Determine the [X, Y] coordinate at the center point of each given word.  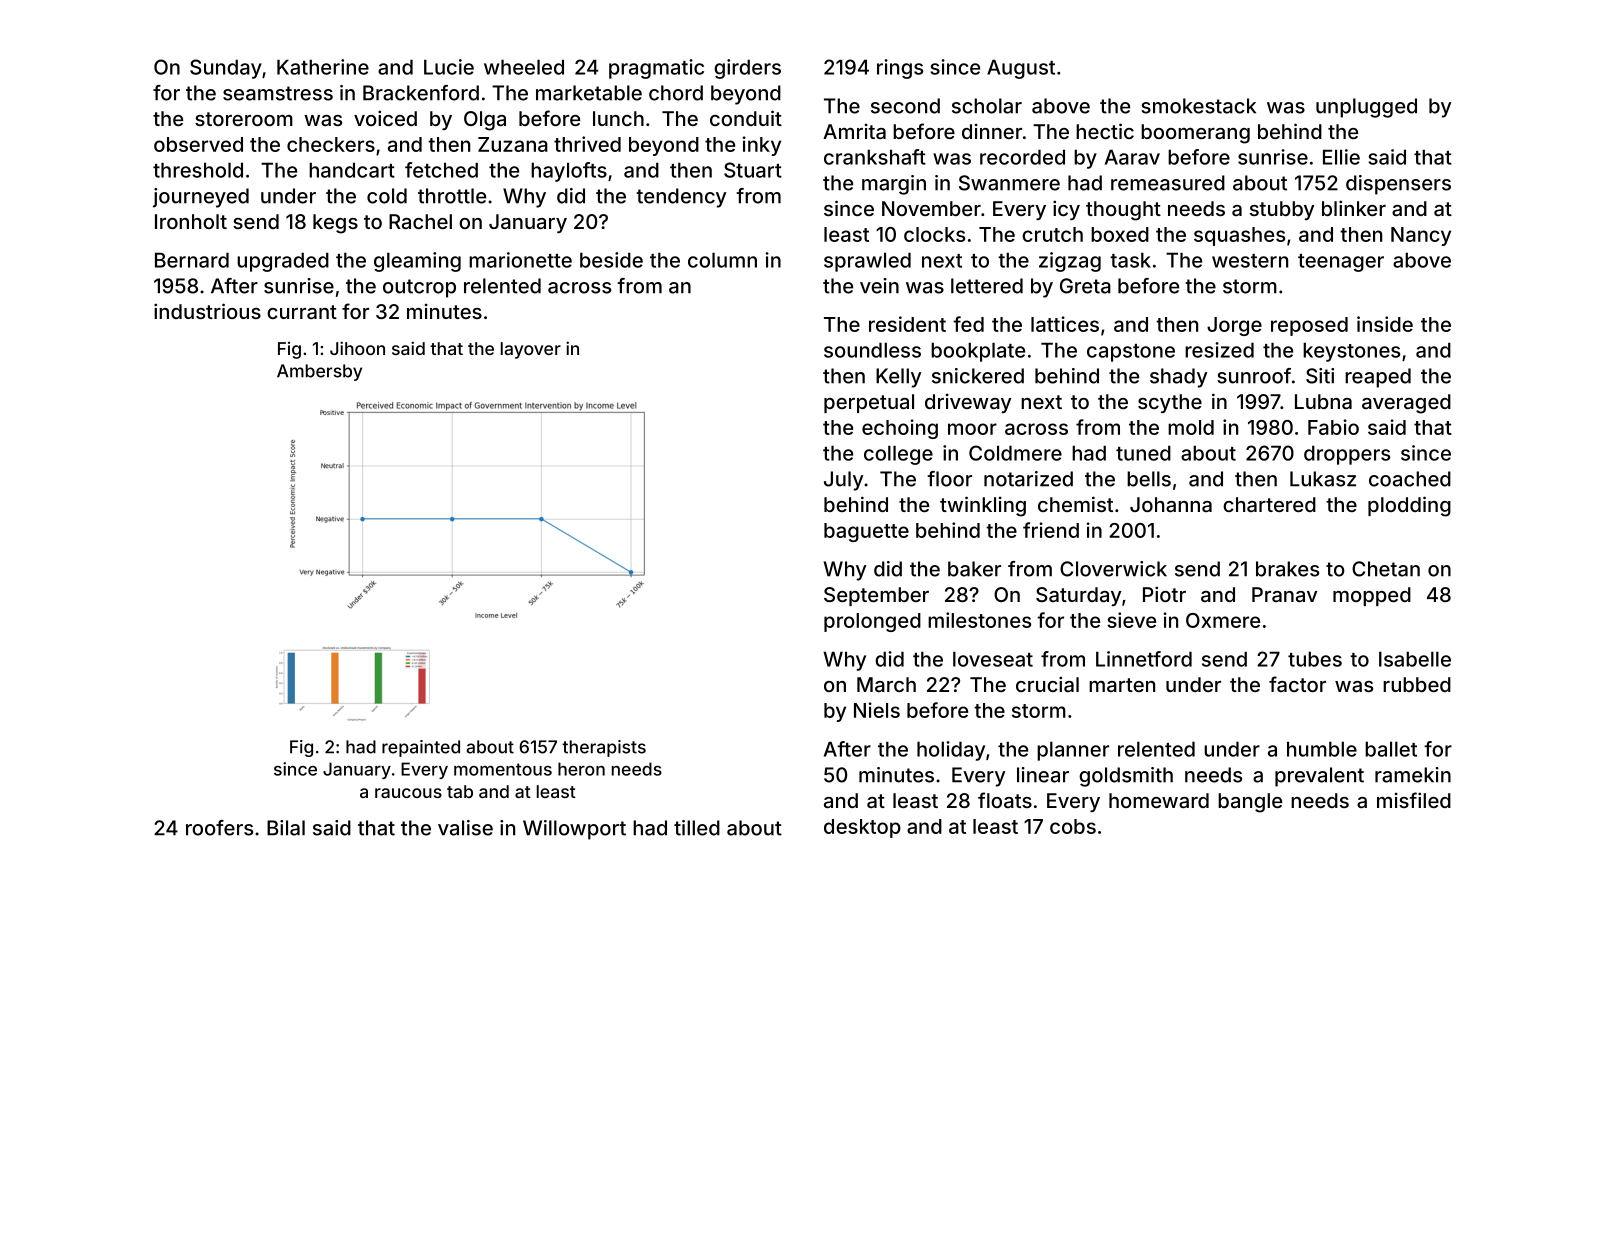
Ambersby [319, 372]
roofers [219, 828]
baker [974, 569]
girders [747, 69]
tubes [1315, 659]
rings [900, 69]
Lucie [449, 67]
